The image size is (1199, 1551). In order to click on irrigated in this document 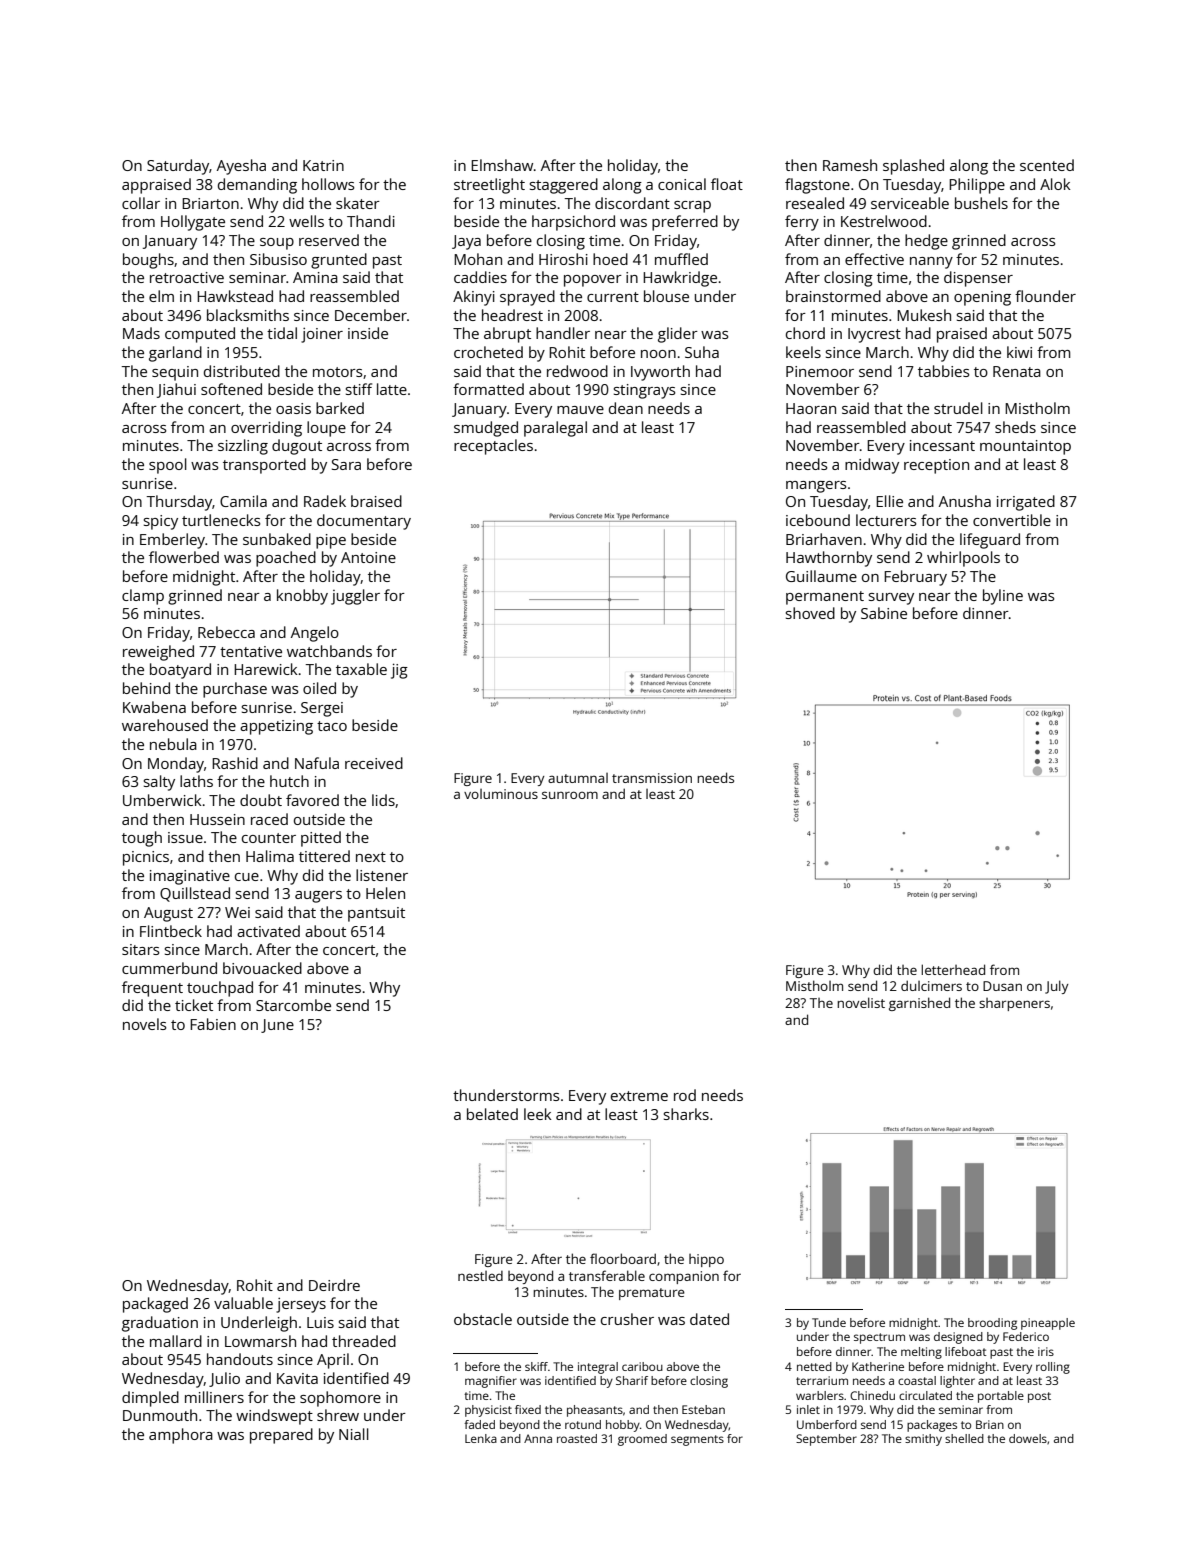, I will do `click(1026, 503)`.
